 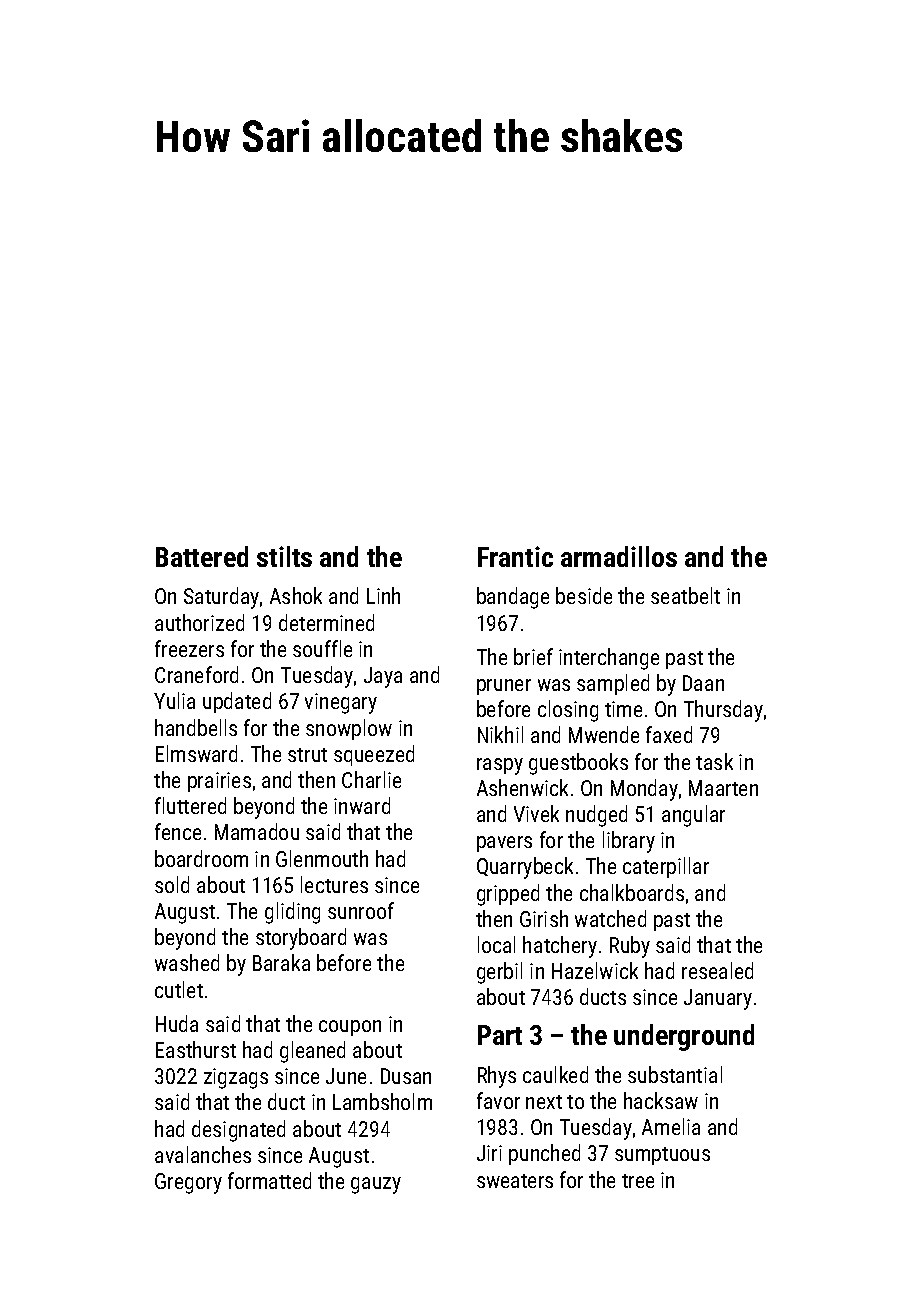 What do you see at coordinates (199, 622) in the document?
I see `authorized` at bounding box center [199, 622].
